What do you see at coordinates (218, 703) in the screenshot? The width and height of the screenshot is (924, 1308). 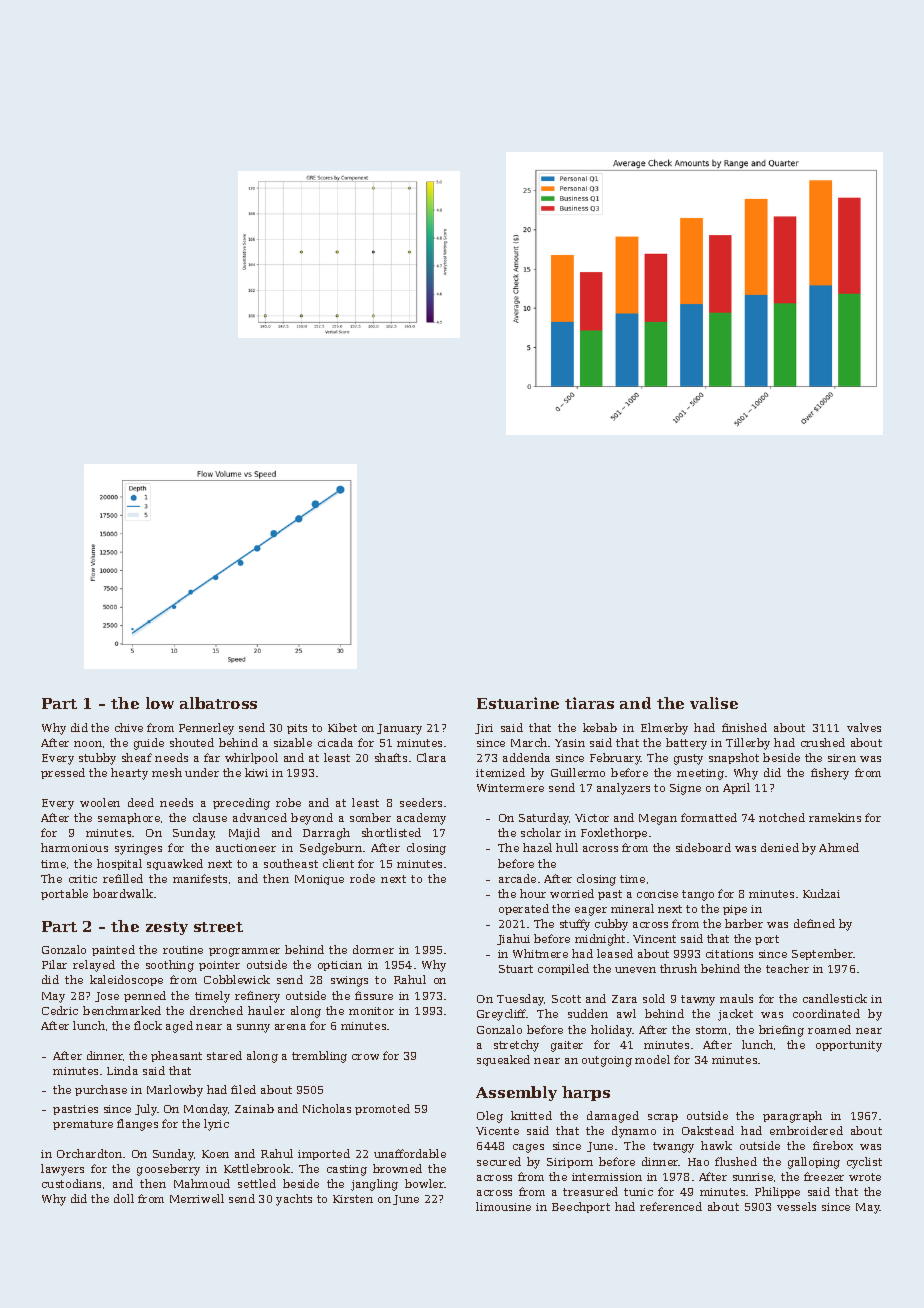 I see `albatross` at bounding box center [218, 703].
